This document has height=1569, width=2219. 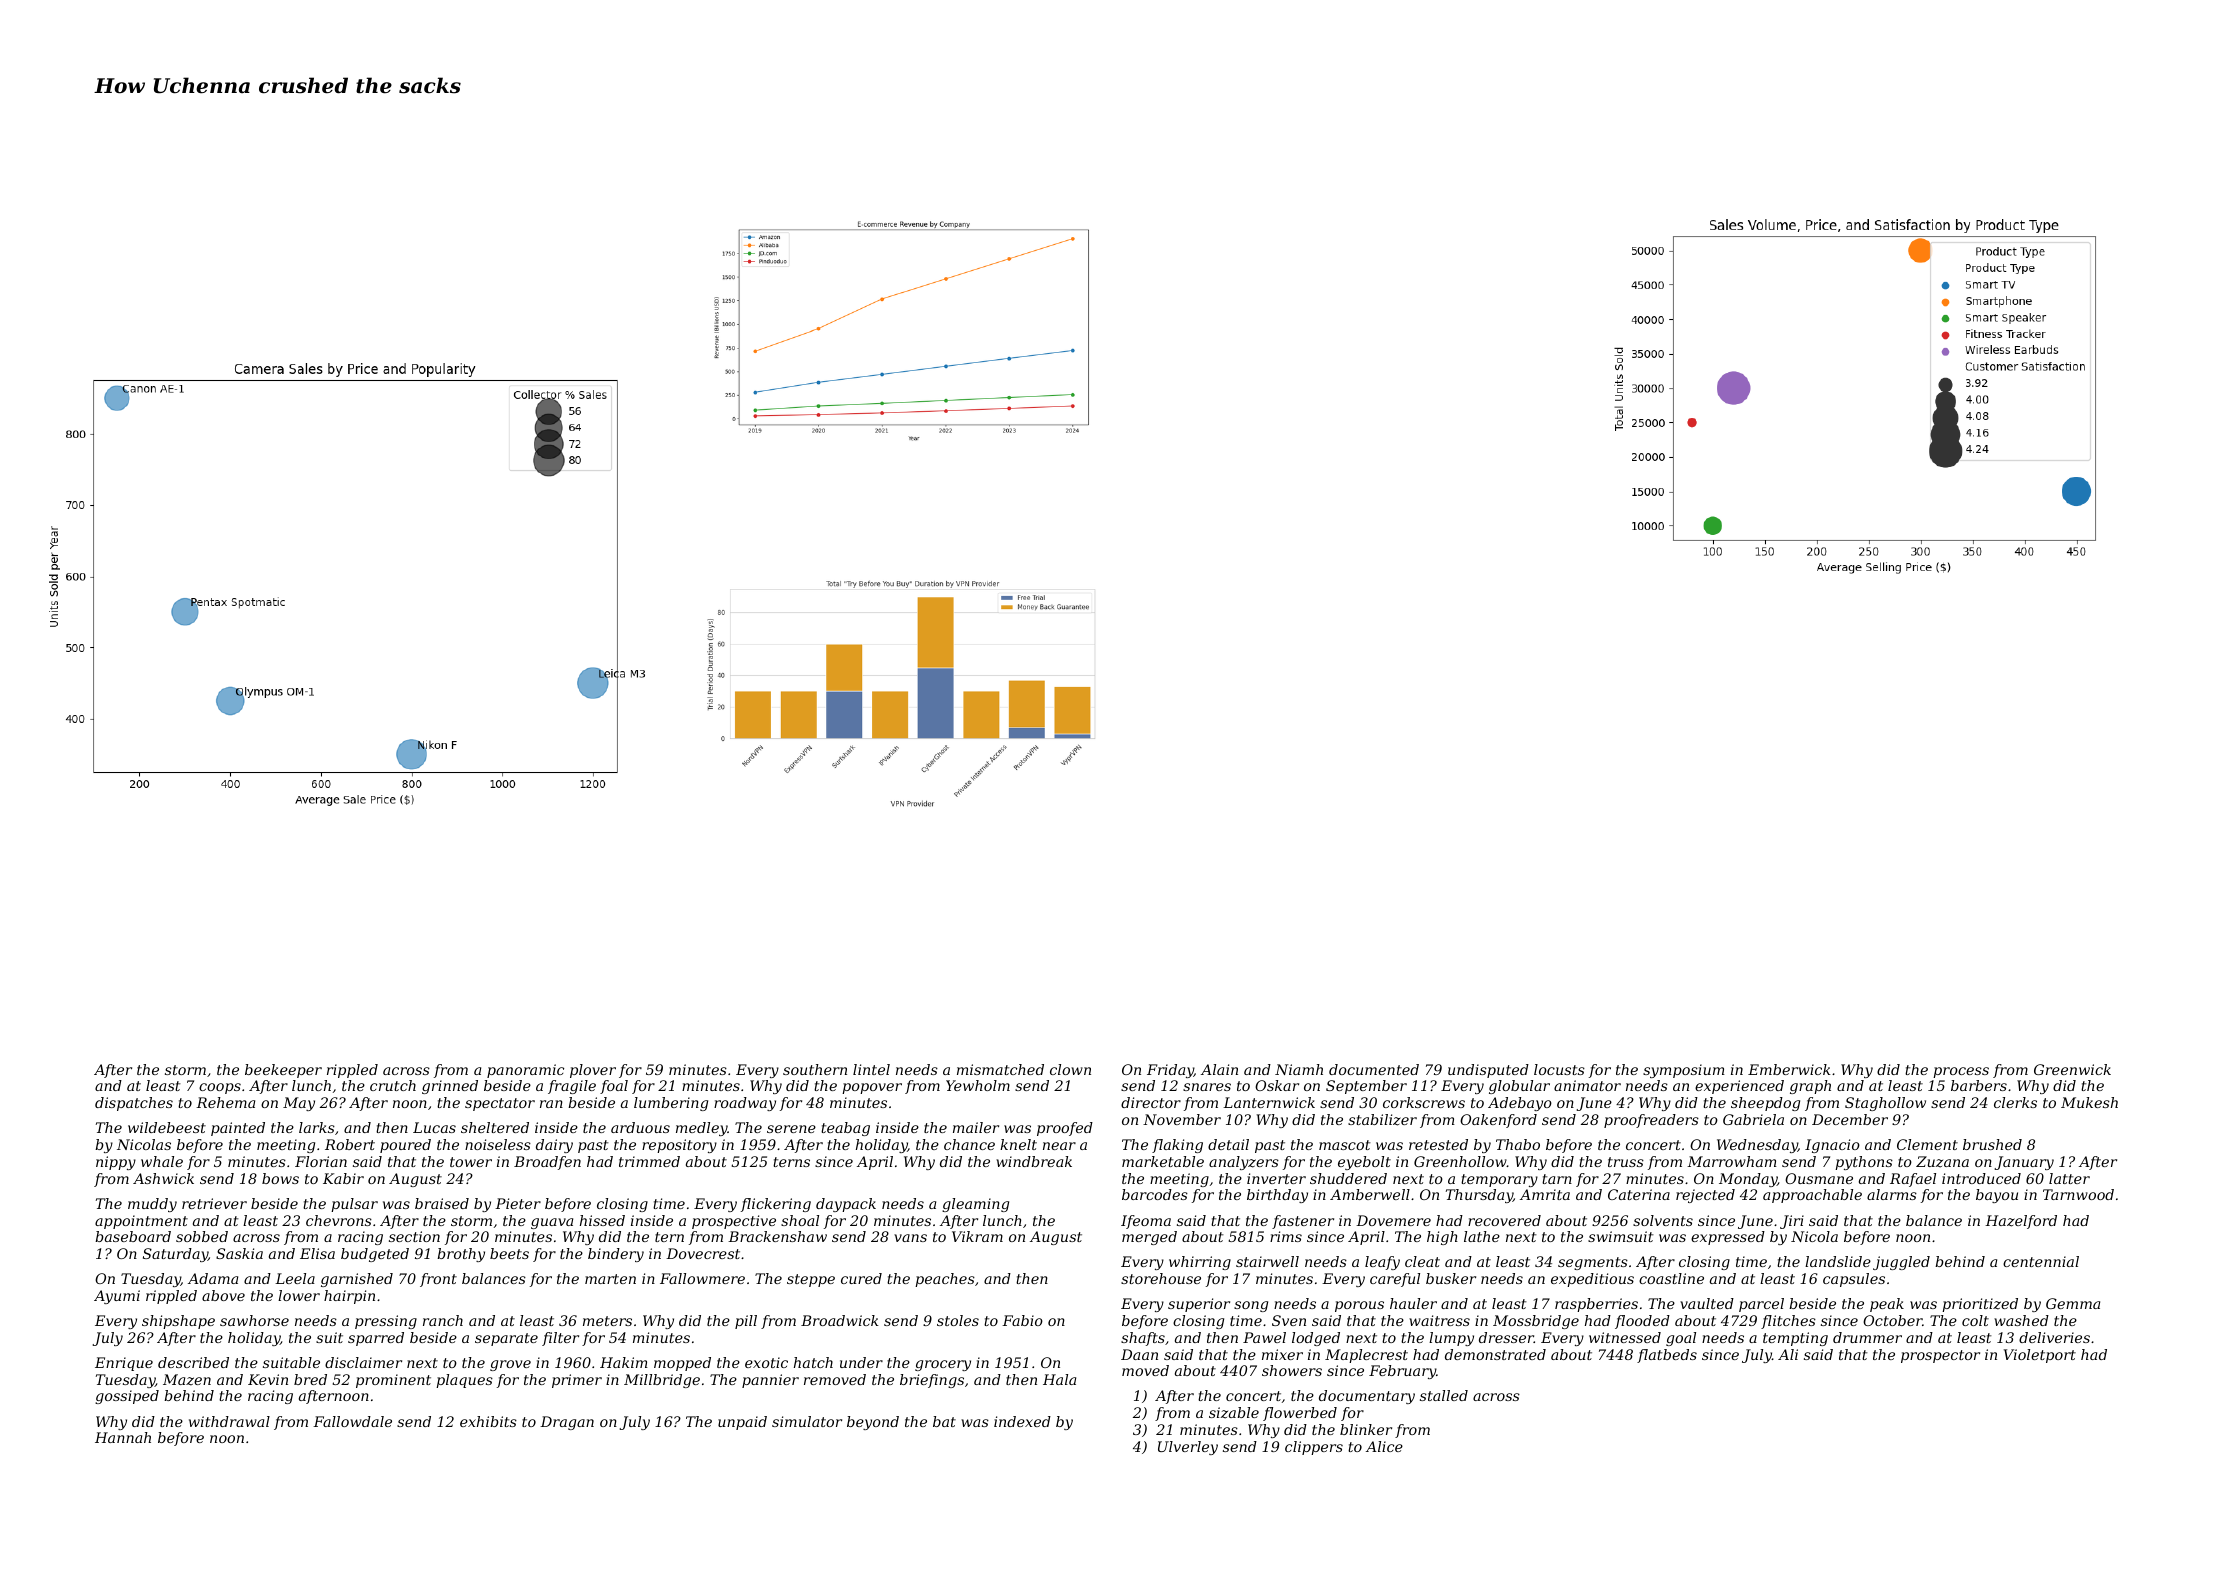 What do you see at coordinates (525, 1071) in the document?
I see `panoramic` at bounding box center [525, 1071].
